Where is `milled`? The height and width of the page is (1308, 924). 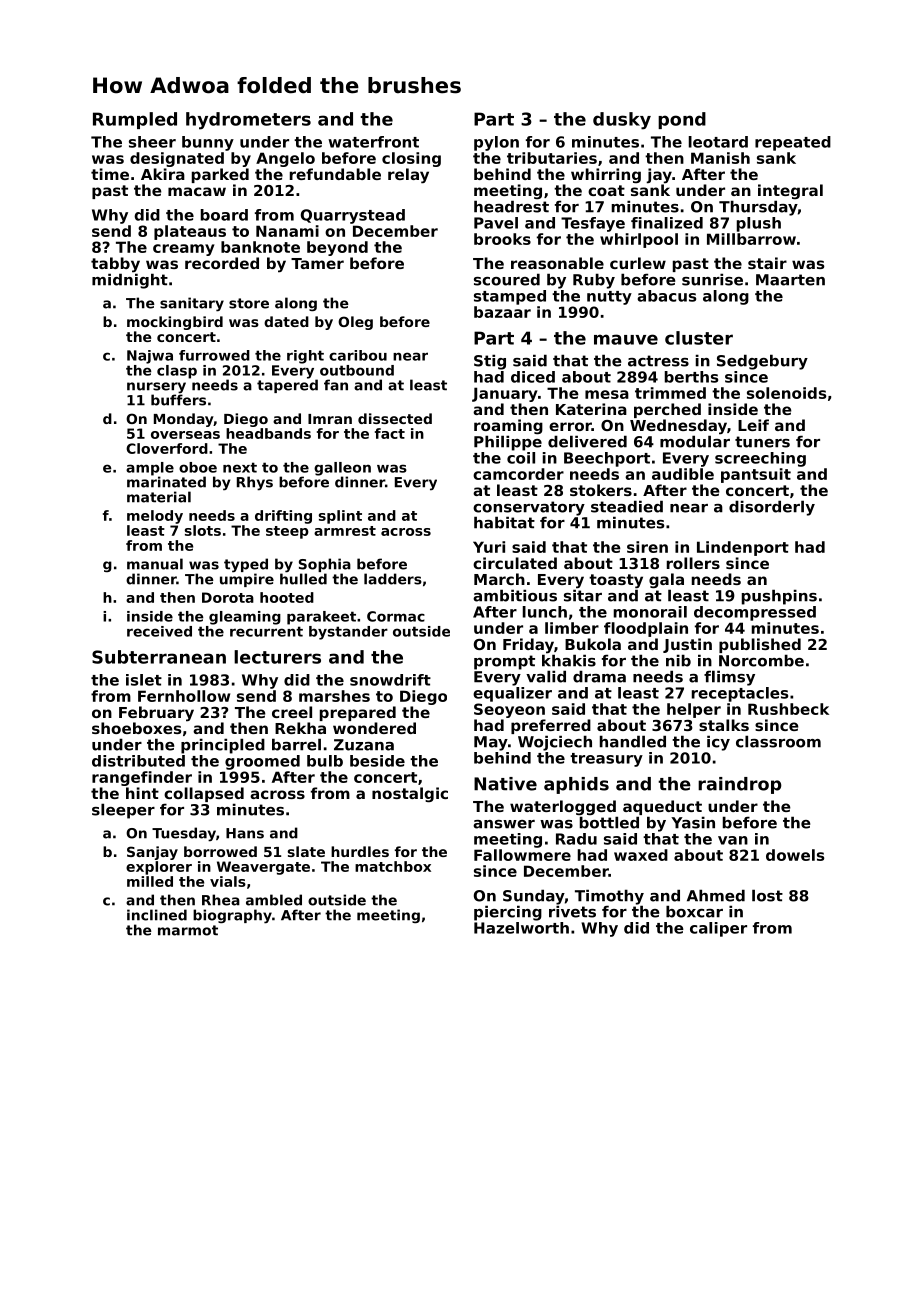 milled is located at coordinates (150, 881).
